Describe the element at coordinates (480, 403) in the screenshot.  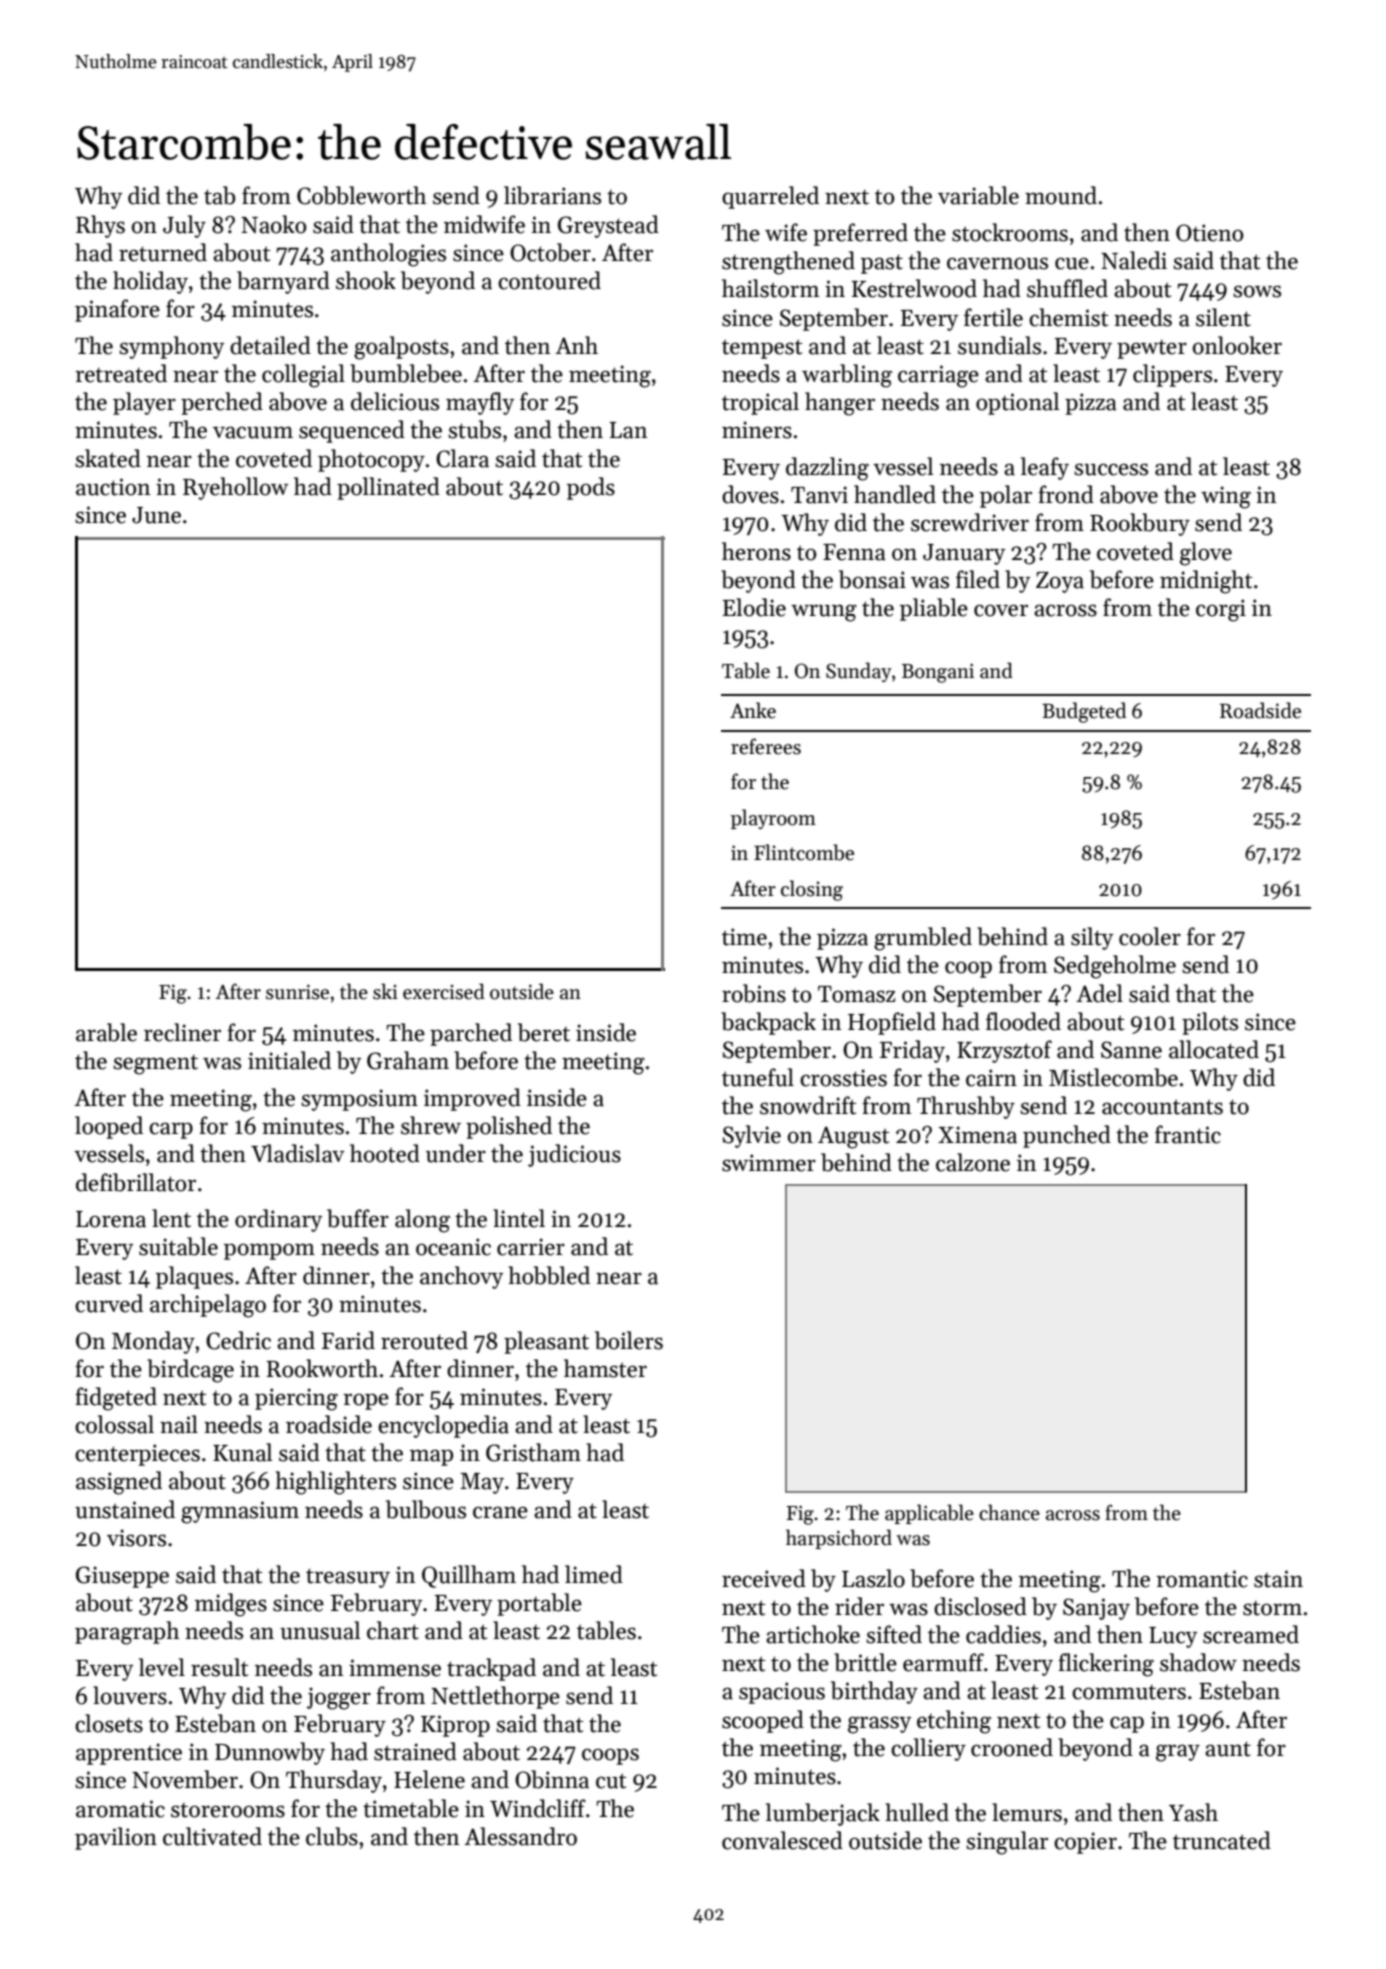
I see `mayfly` at that location.
